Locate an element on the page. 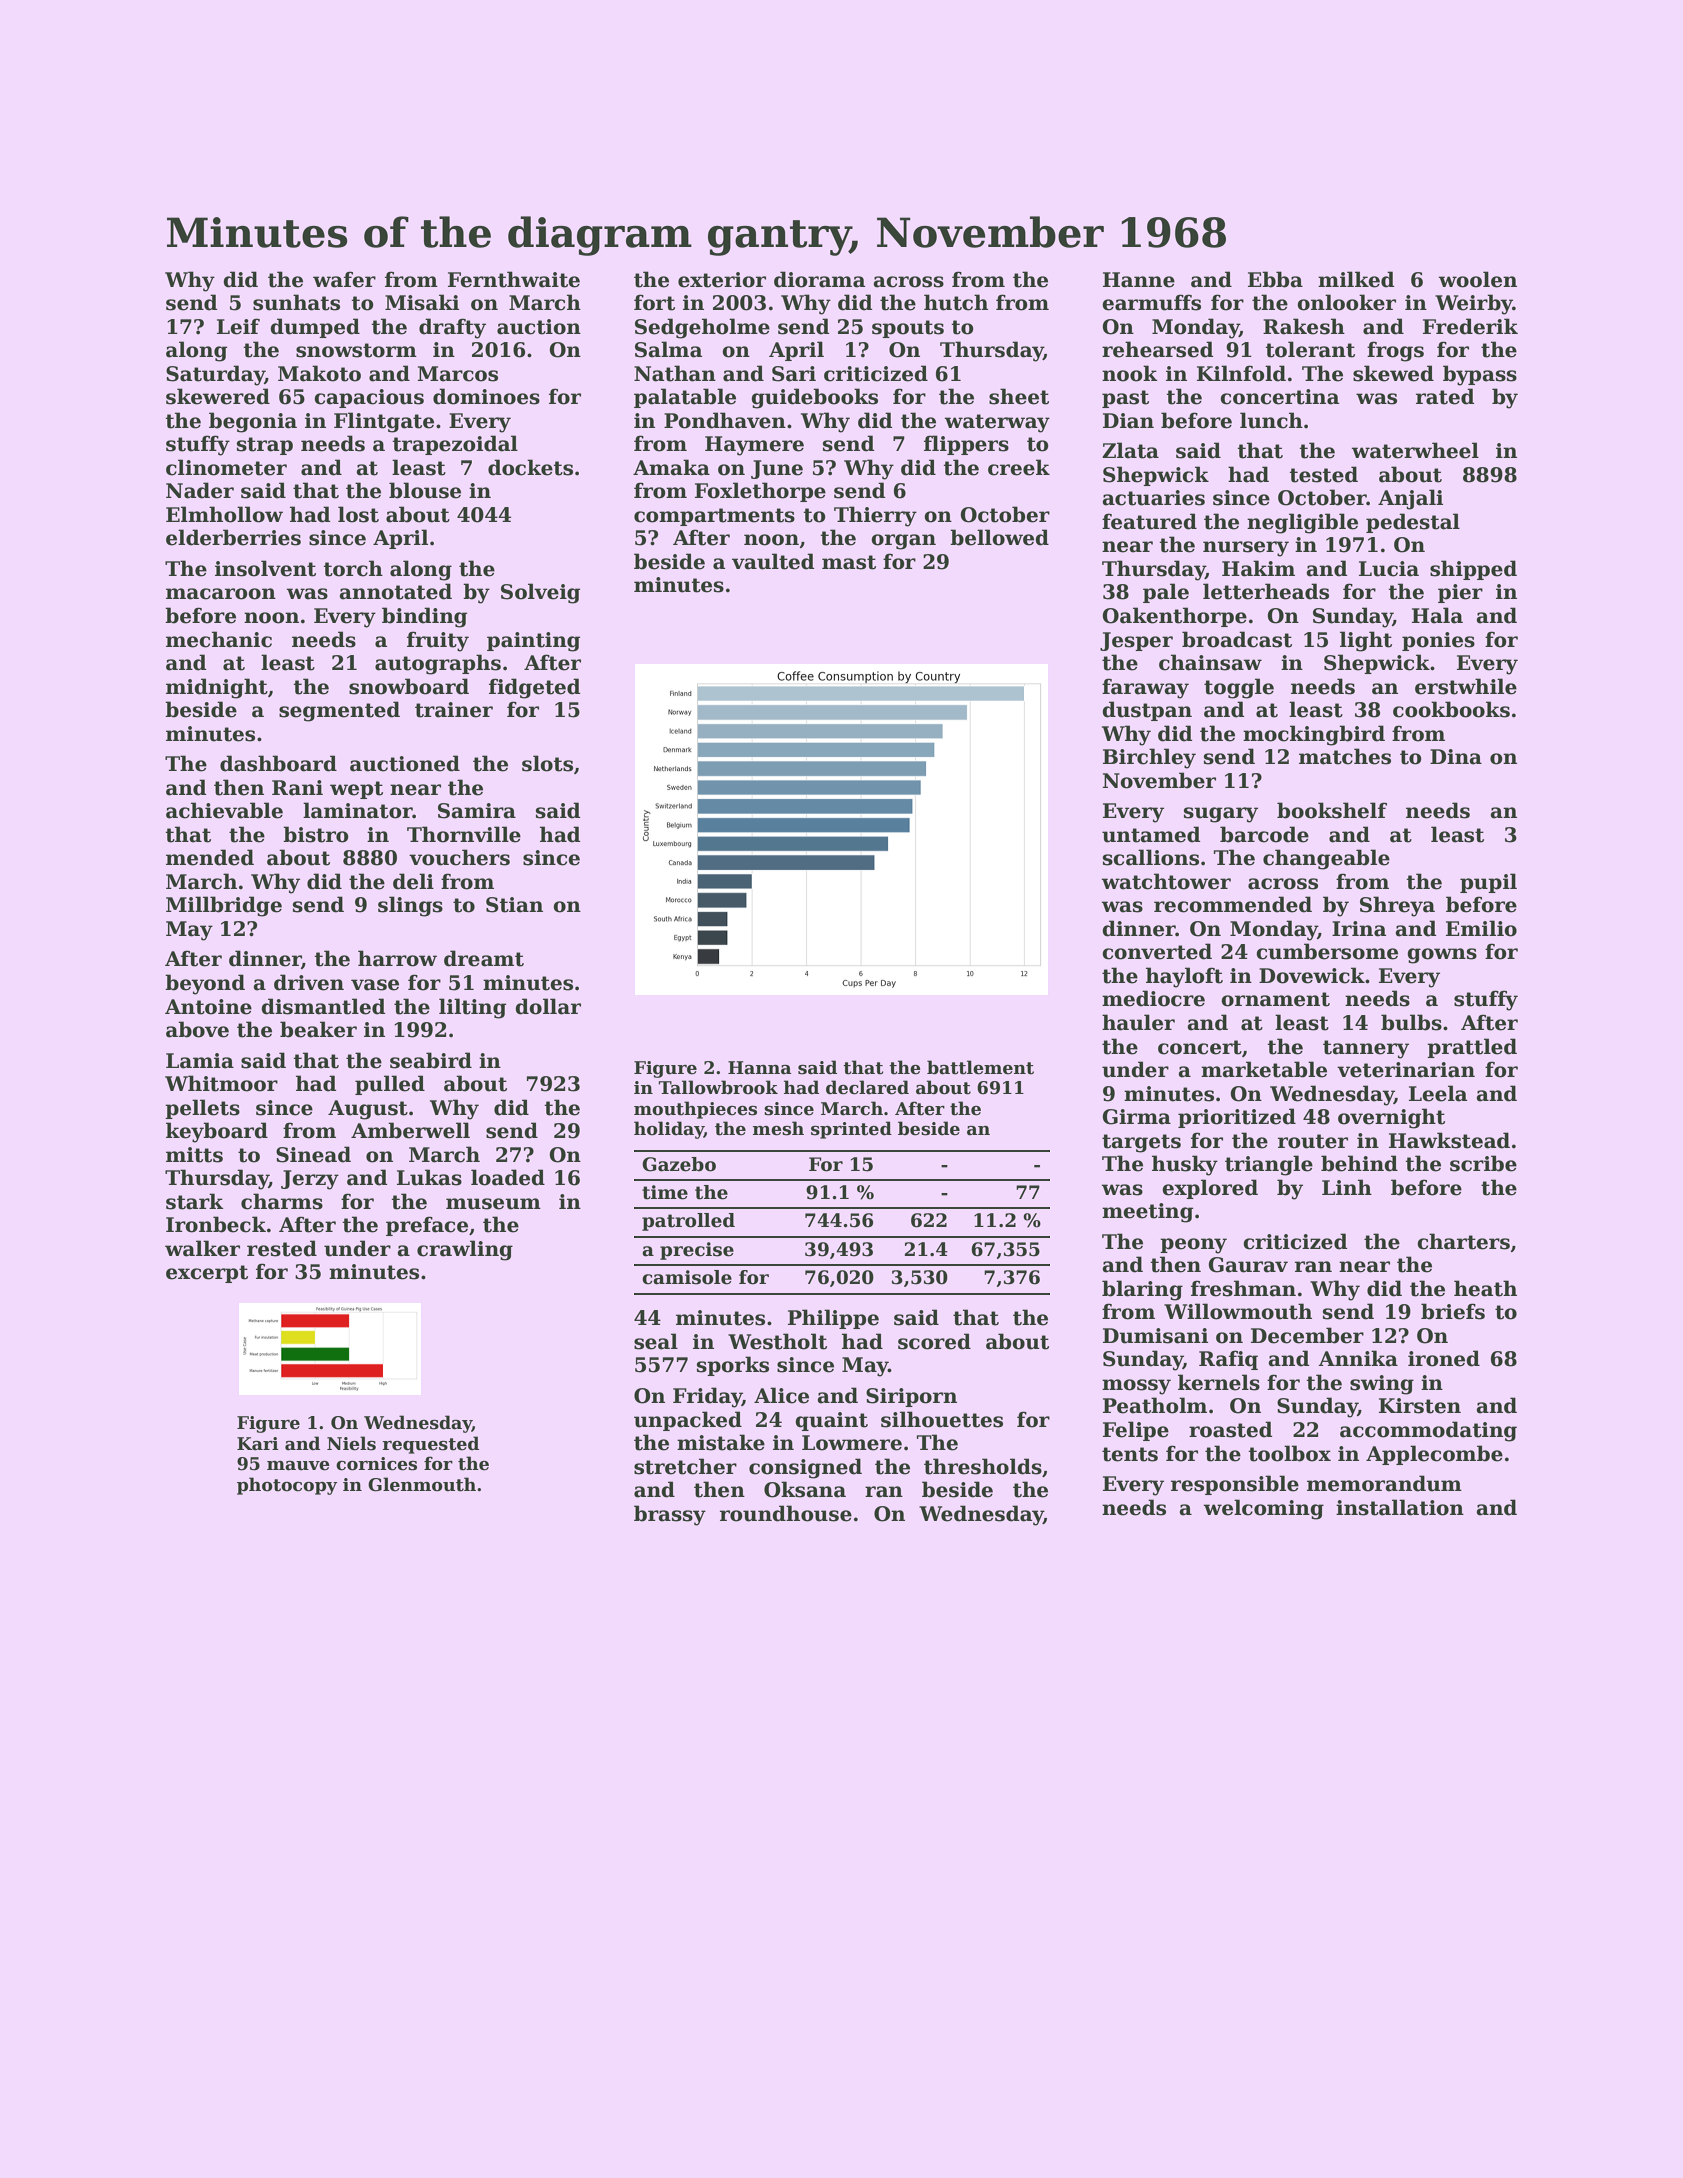 The image size is (1683, 2178). wafer is located at coordinates (344, 279).
